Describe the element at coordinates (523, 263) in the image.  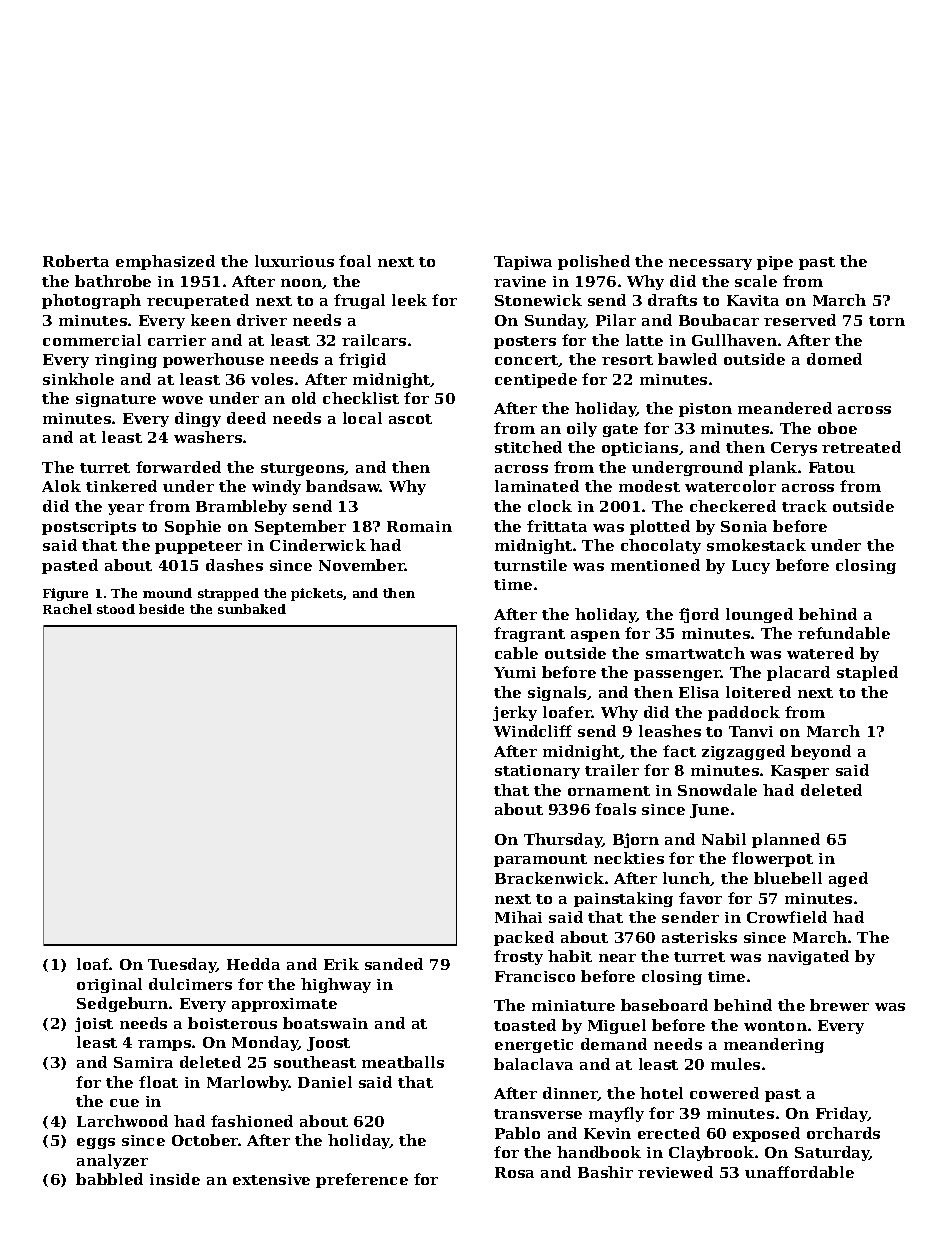
I see `Tapiwa` at that location.
